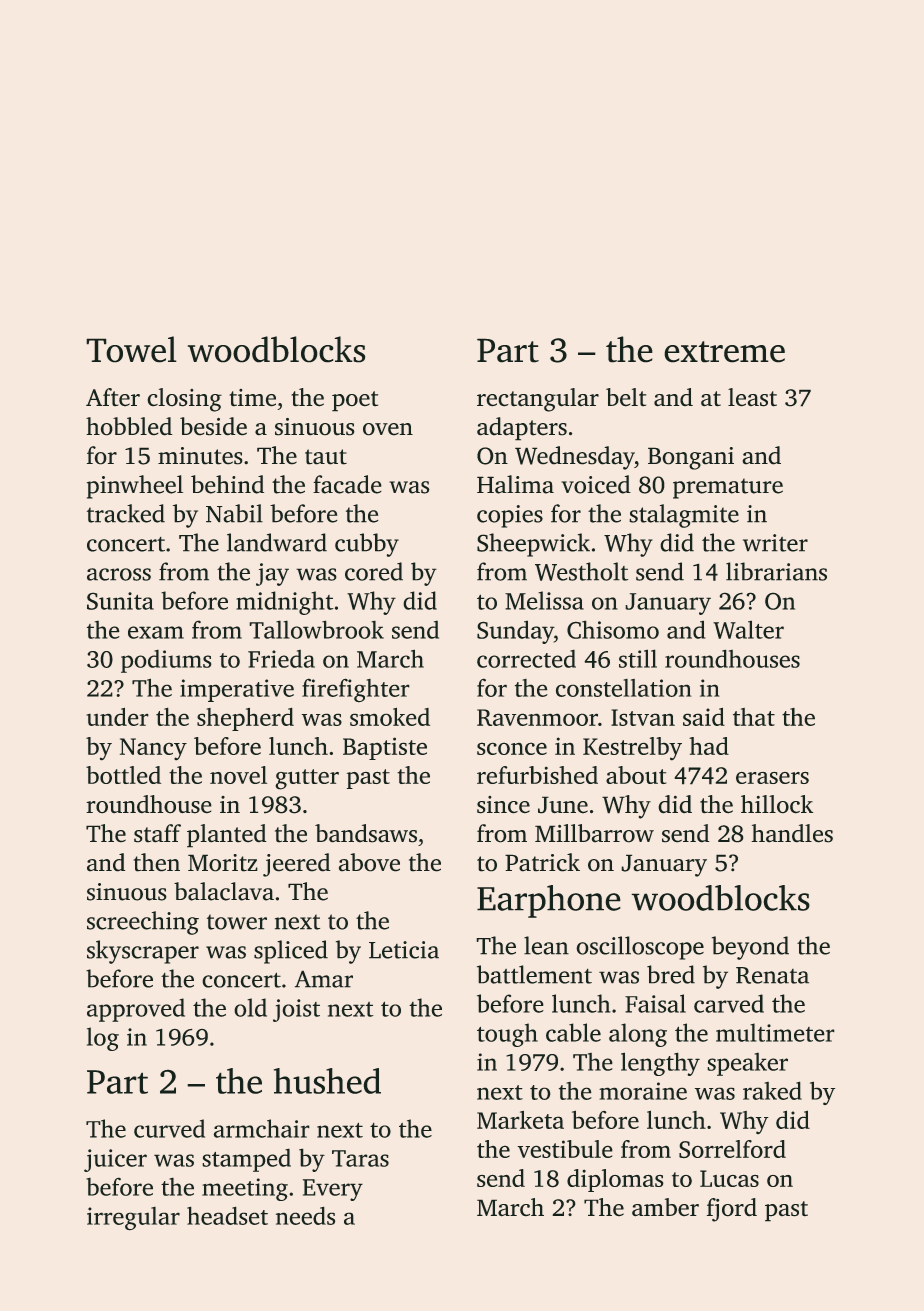 The image size is (924, 1311). What do you see at coordinates (367, 545) in the screenshot?
I see `cubby` at bounding box center [367, 545].
